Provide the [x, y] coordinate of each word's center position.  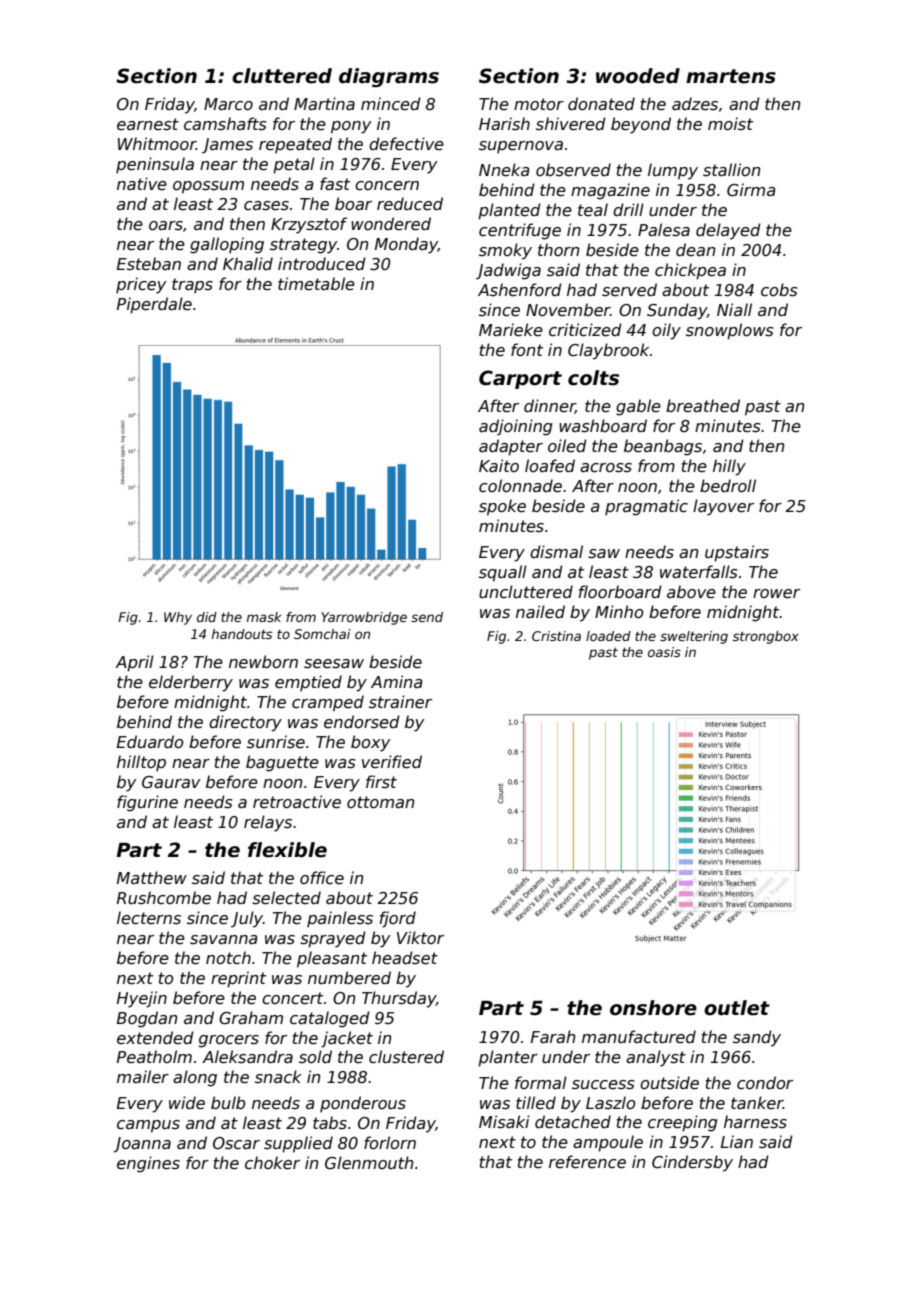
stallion [732, 170]
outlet [737, 1008]
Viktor [420, 937]
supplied [298, 1144]
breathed [703, 406]
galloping [227, 245]
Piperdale [154, 305]
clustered [406, 1057]
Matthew [152, 877]
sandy [757, 1038]
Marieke [511, 330]
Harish [504, 124]
